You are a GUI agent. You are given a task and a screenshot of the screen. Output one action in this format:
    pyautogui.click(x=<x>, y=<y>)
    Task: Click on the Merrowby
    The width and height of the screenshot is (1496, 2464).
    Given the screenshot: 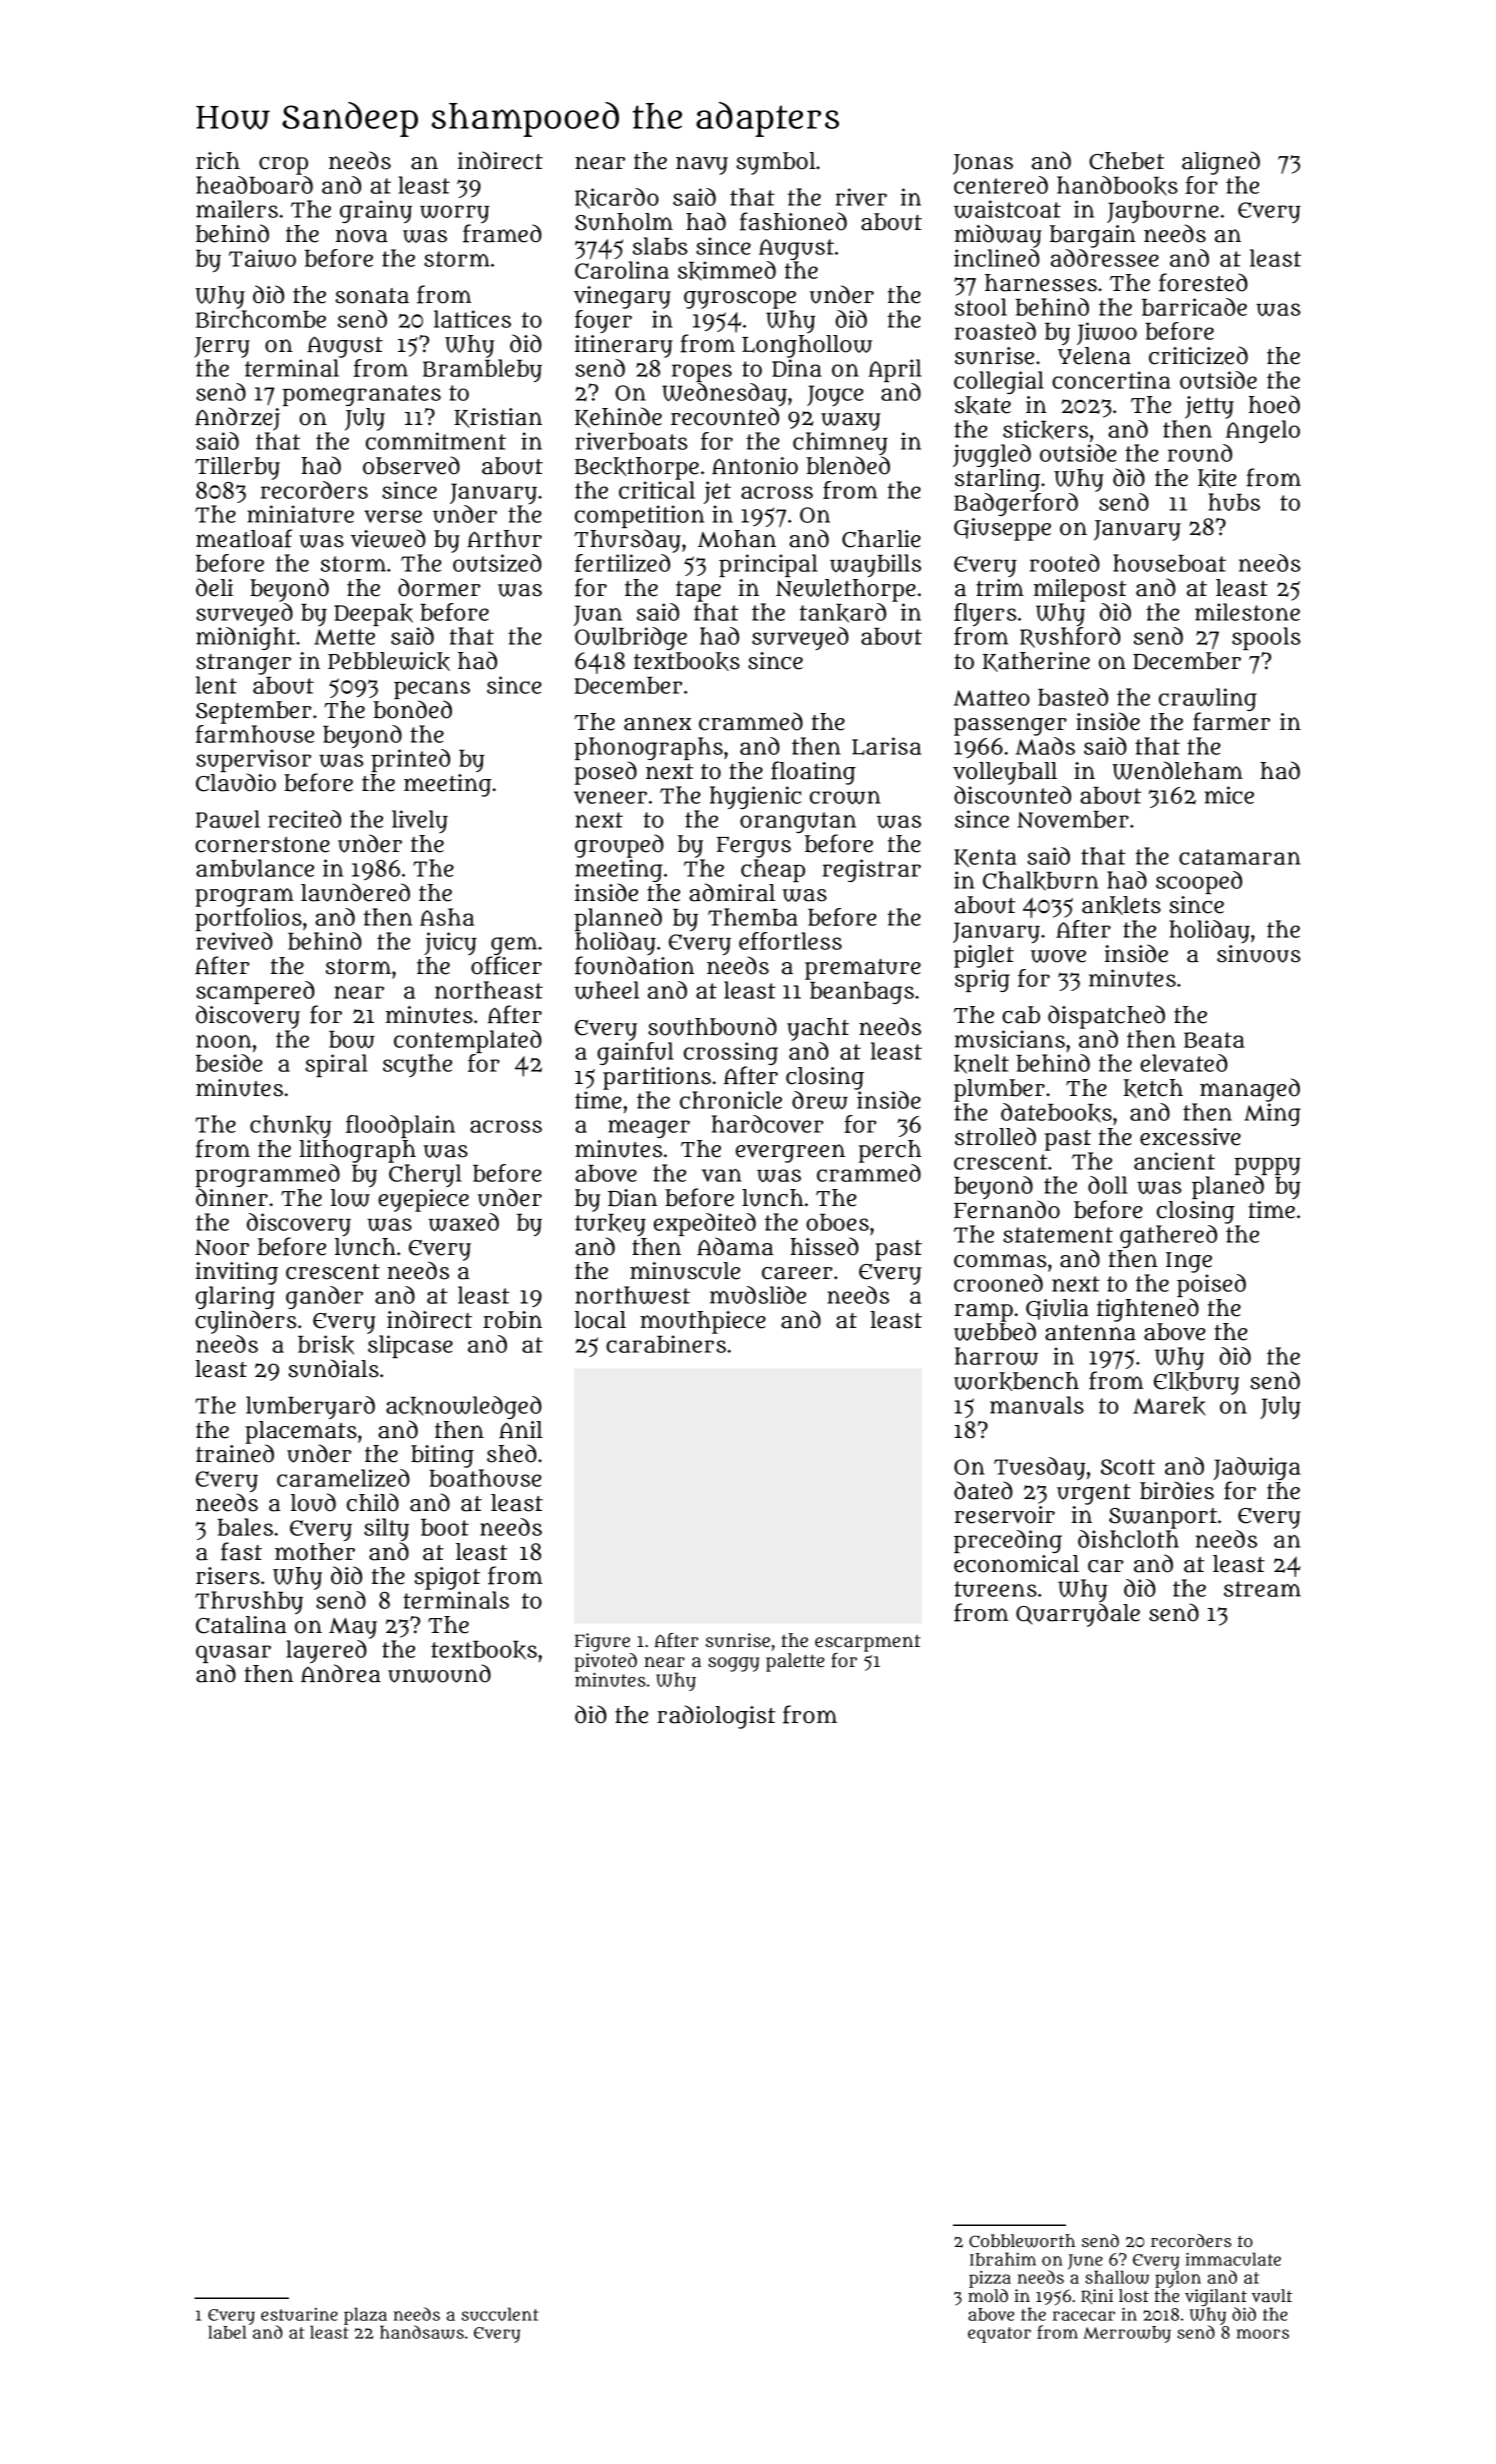 What is the action you would take?
    pyautogui.click(x=1127, y=2334)
